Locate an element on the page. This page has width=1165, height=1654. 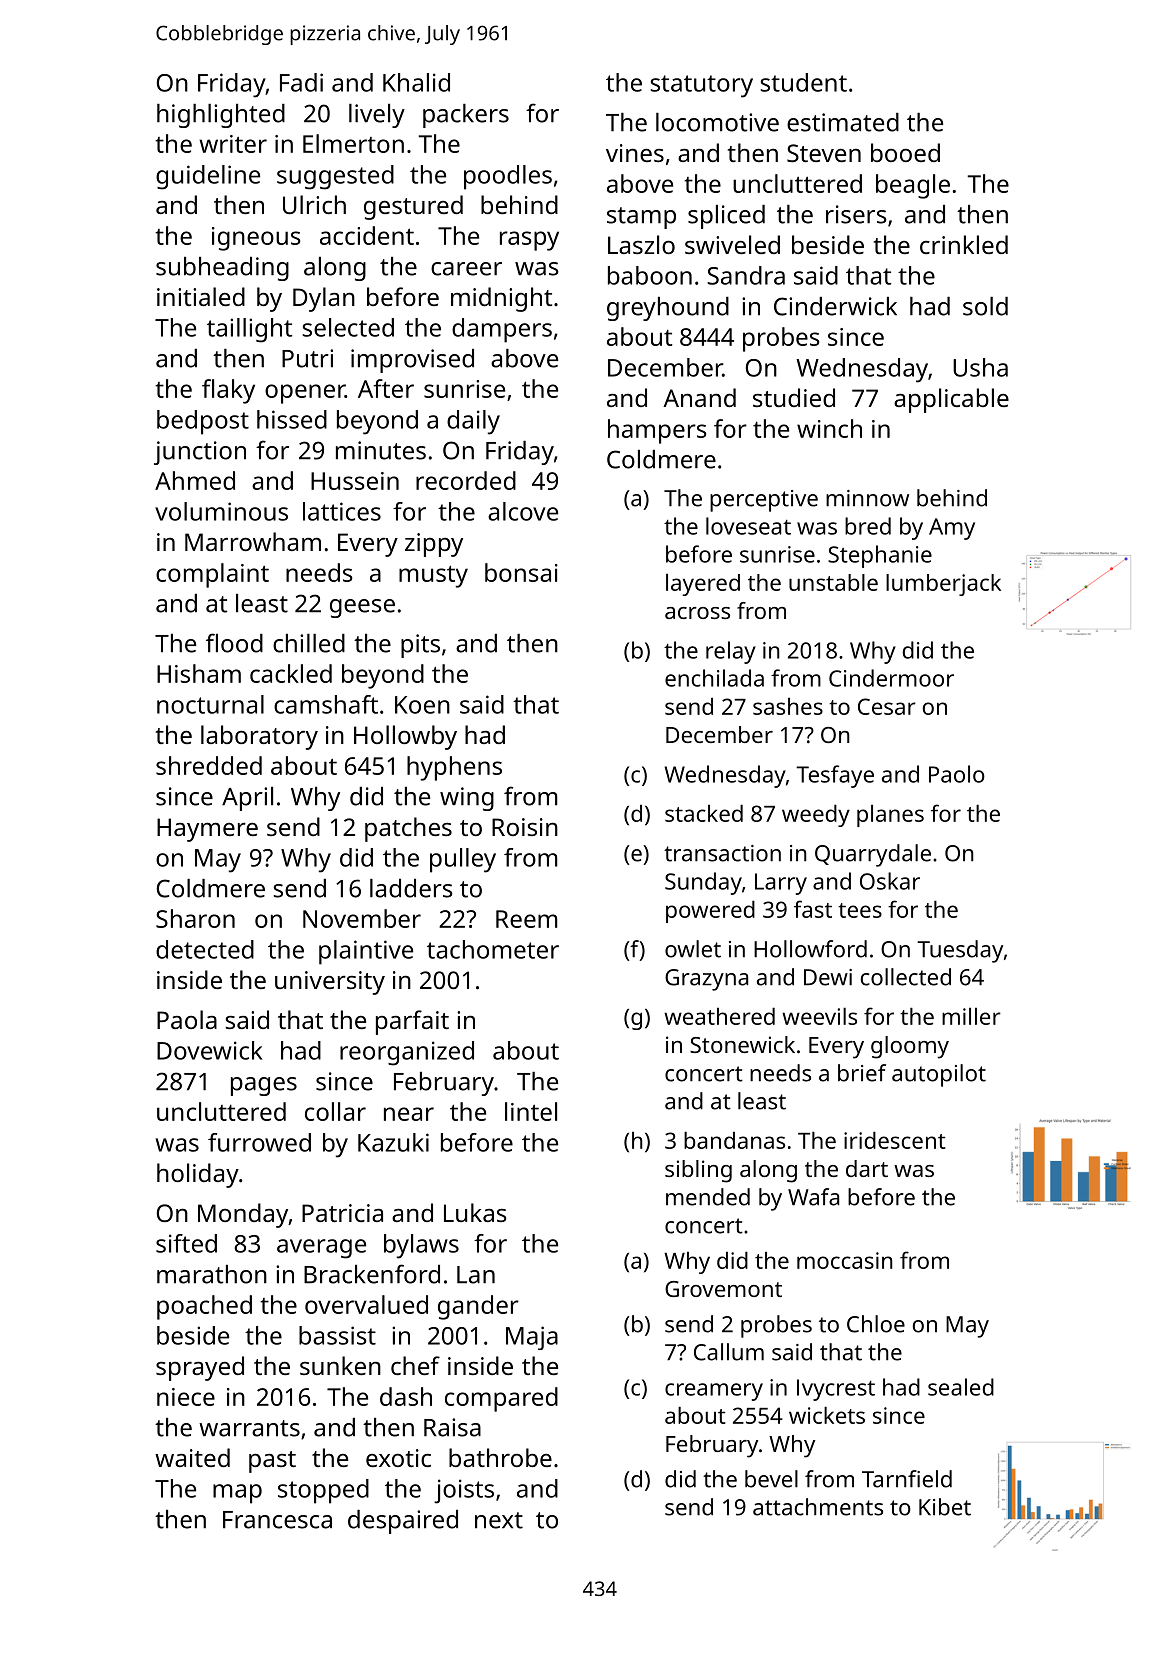
lively is located at coordinates (377, 116).
